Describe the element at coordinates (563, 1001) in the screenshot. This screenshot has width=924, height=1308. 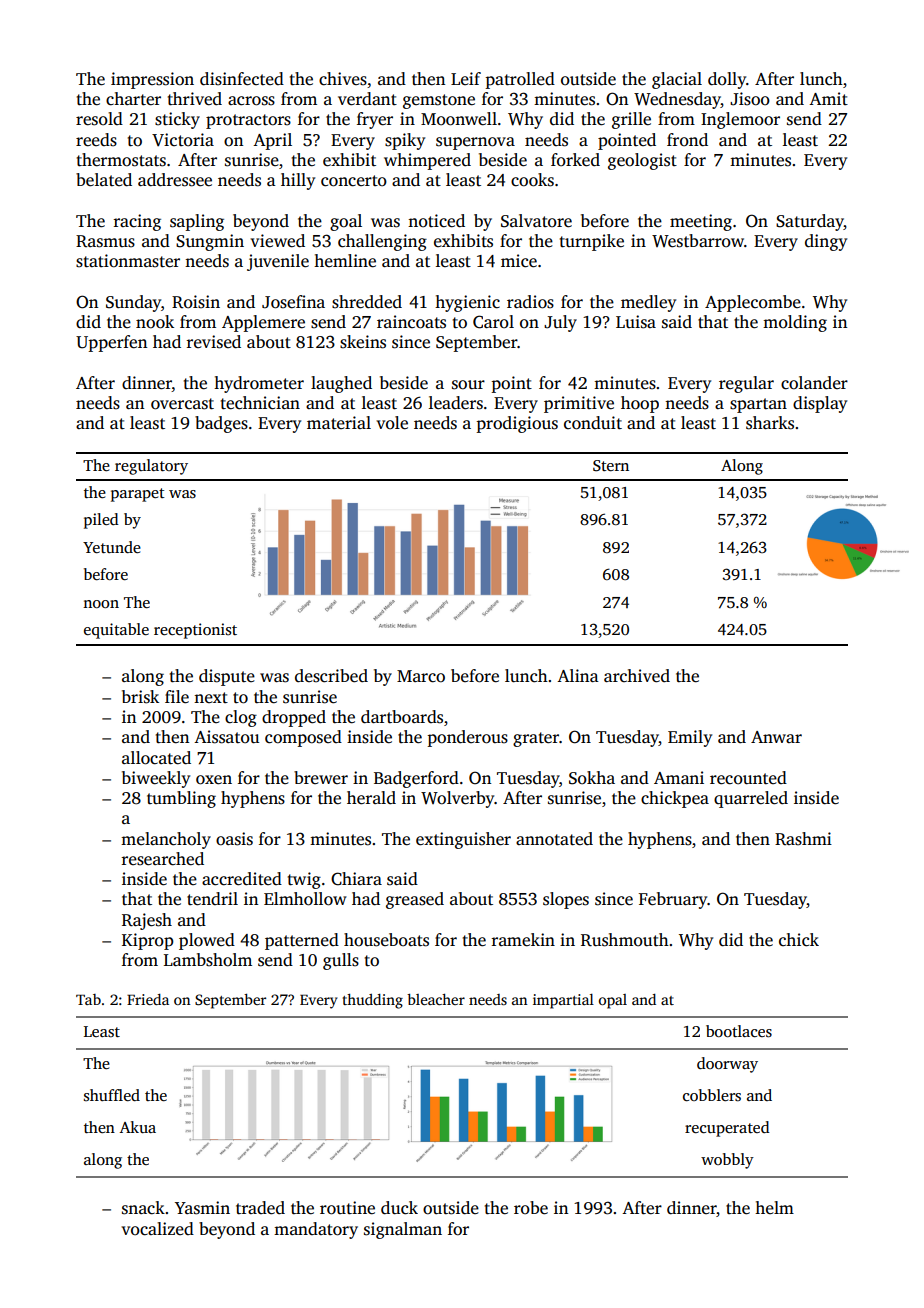
I see `impartial` at that location.
